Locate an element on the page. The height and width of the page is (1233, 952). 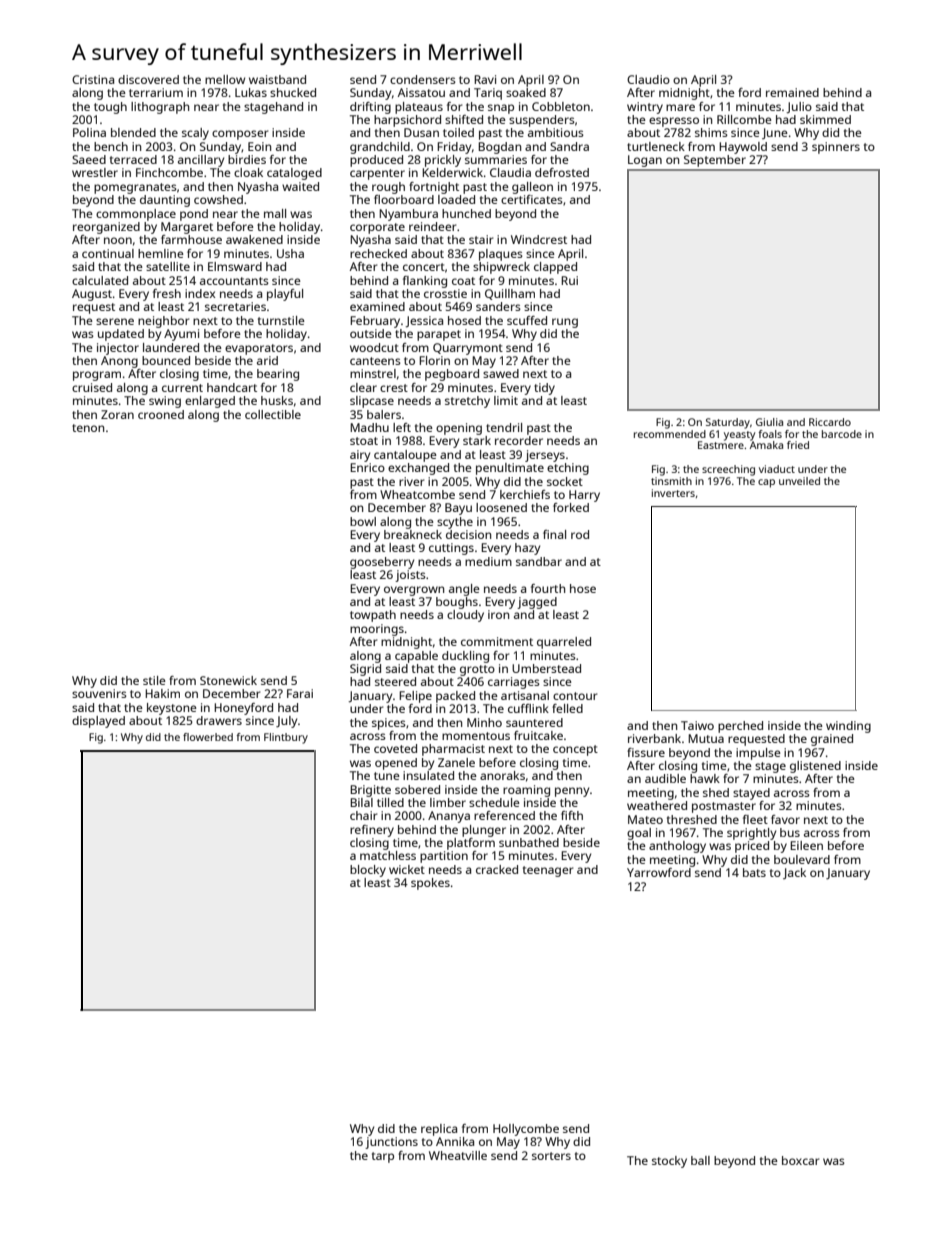
mellow is located at coordinates (225, 79).
